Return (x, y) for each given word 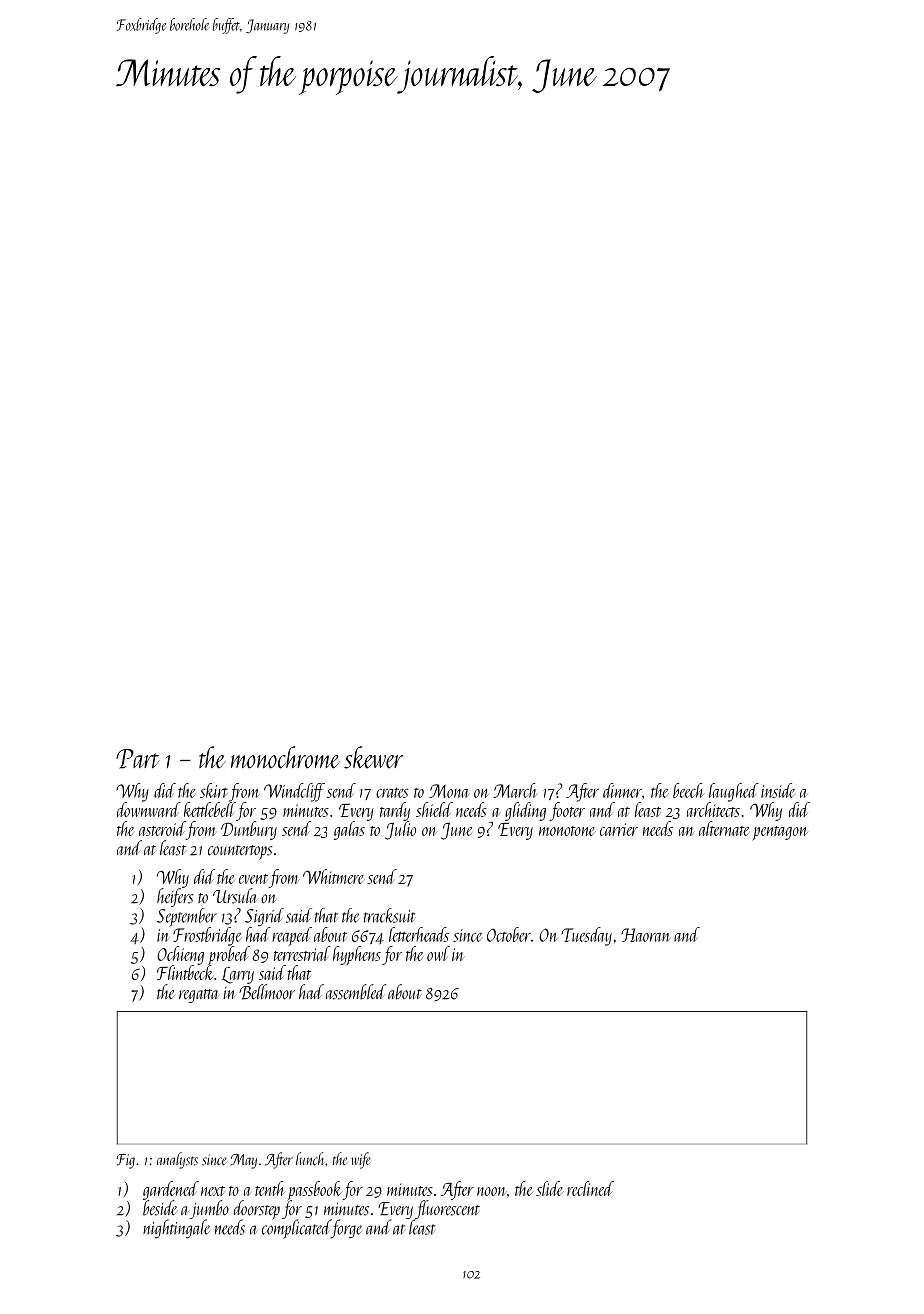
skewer (373, 757)
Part (137, 759)
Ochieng (180, 955)
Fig (126, 1161)
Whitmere (334, 876)
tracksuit (390, 915)
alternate (724, 828)
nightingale (176, 1228)
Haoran (646, 935)
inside (778, 790)
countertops (240, 852)
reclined (590, 1188)
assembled (356, 992)
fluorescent (447, 1209)
